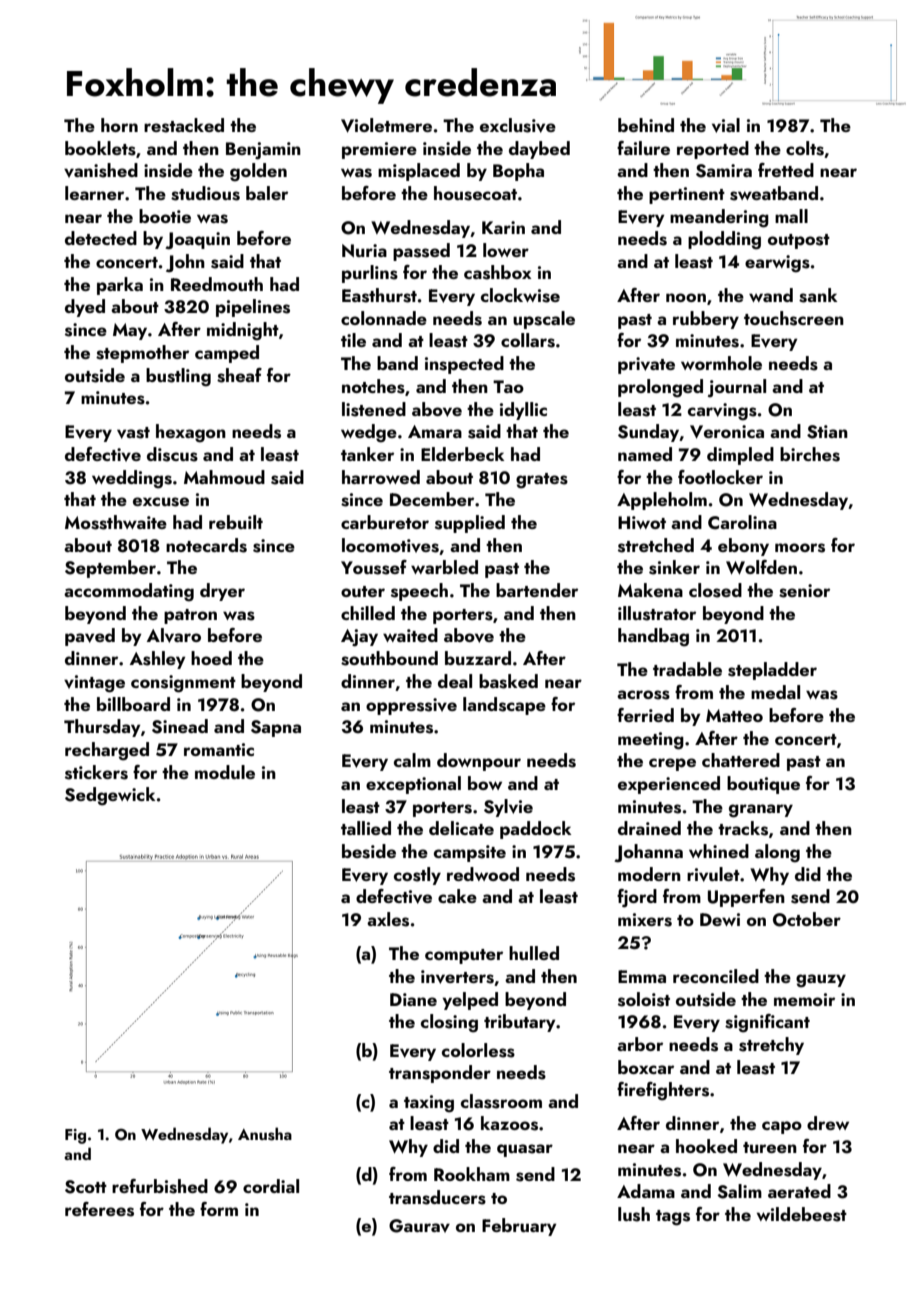 This screenshot has height=1308, width=924. What do you see at coordinates (828, 1123) in the screenshot?
I see `drew` at bounding box center [828, 1123].
